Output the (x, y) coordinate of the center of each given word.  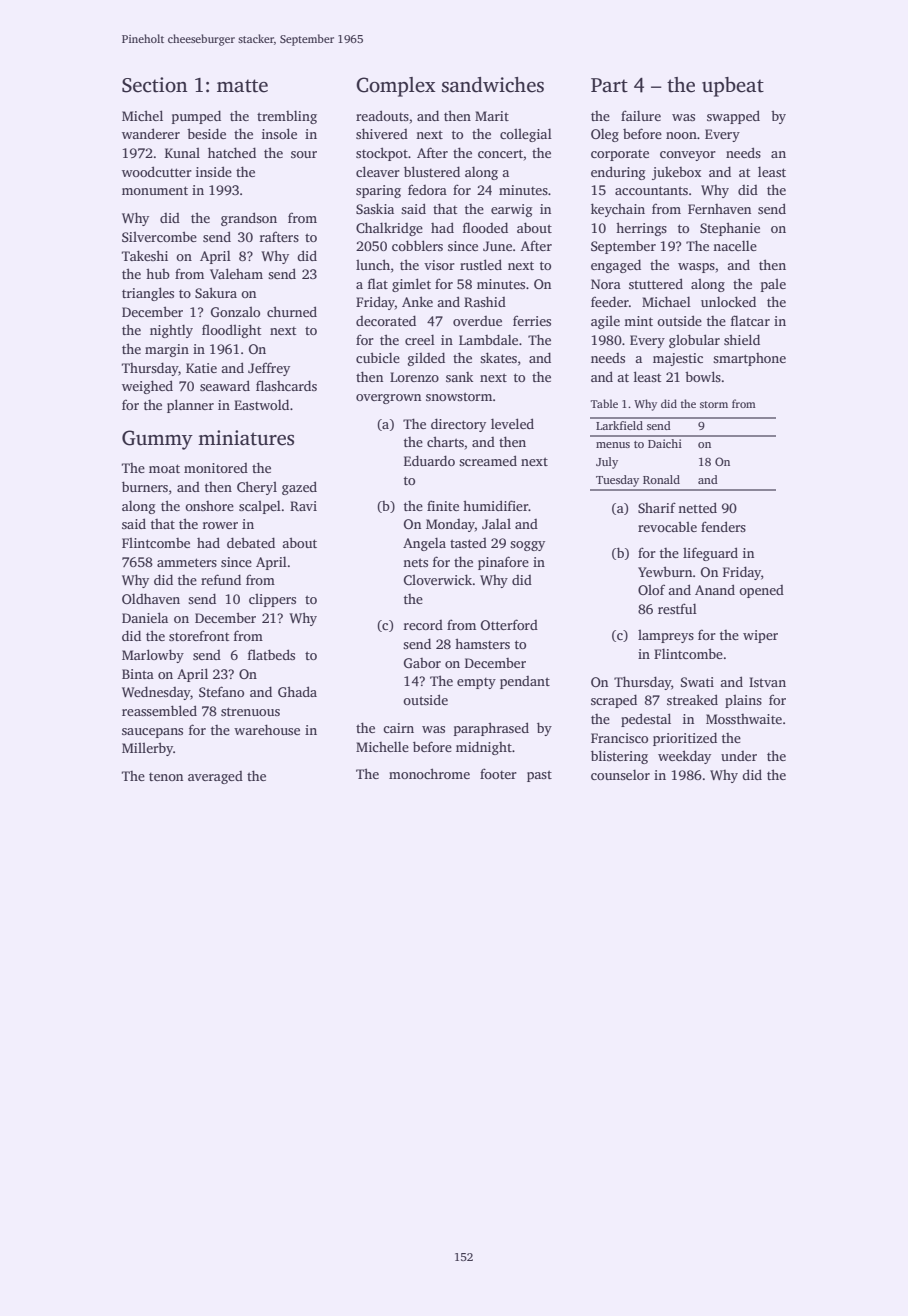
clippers (272, 600)
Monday (450, 525)
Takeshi (145, 255)
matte (242, 86)
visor (439, 265)
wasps (696, 268)
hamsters (482, 643)
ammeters (187, 562)
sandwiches (493, 85)
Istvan (767, 682)
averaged (215, 777)
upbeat (733, 87)
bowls (703, 376)
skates (498, 357)
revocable (667, 526)
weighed (147, 387)
